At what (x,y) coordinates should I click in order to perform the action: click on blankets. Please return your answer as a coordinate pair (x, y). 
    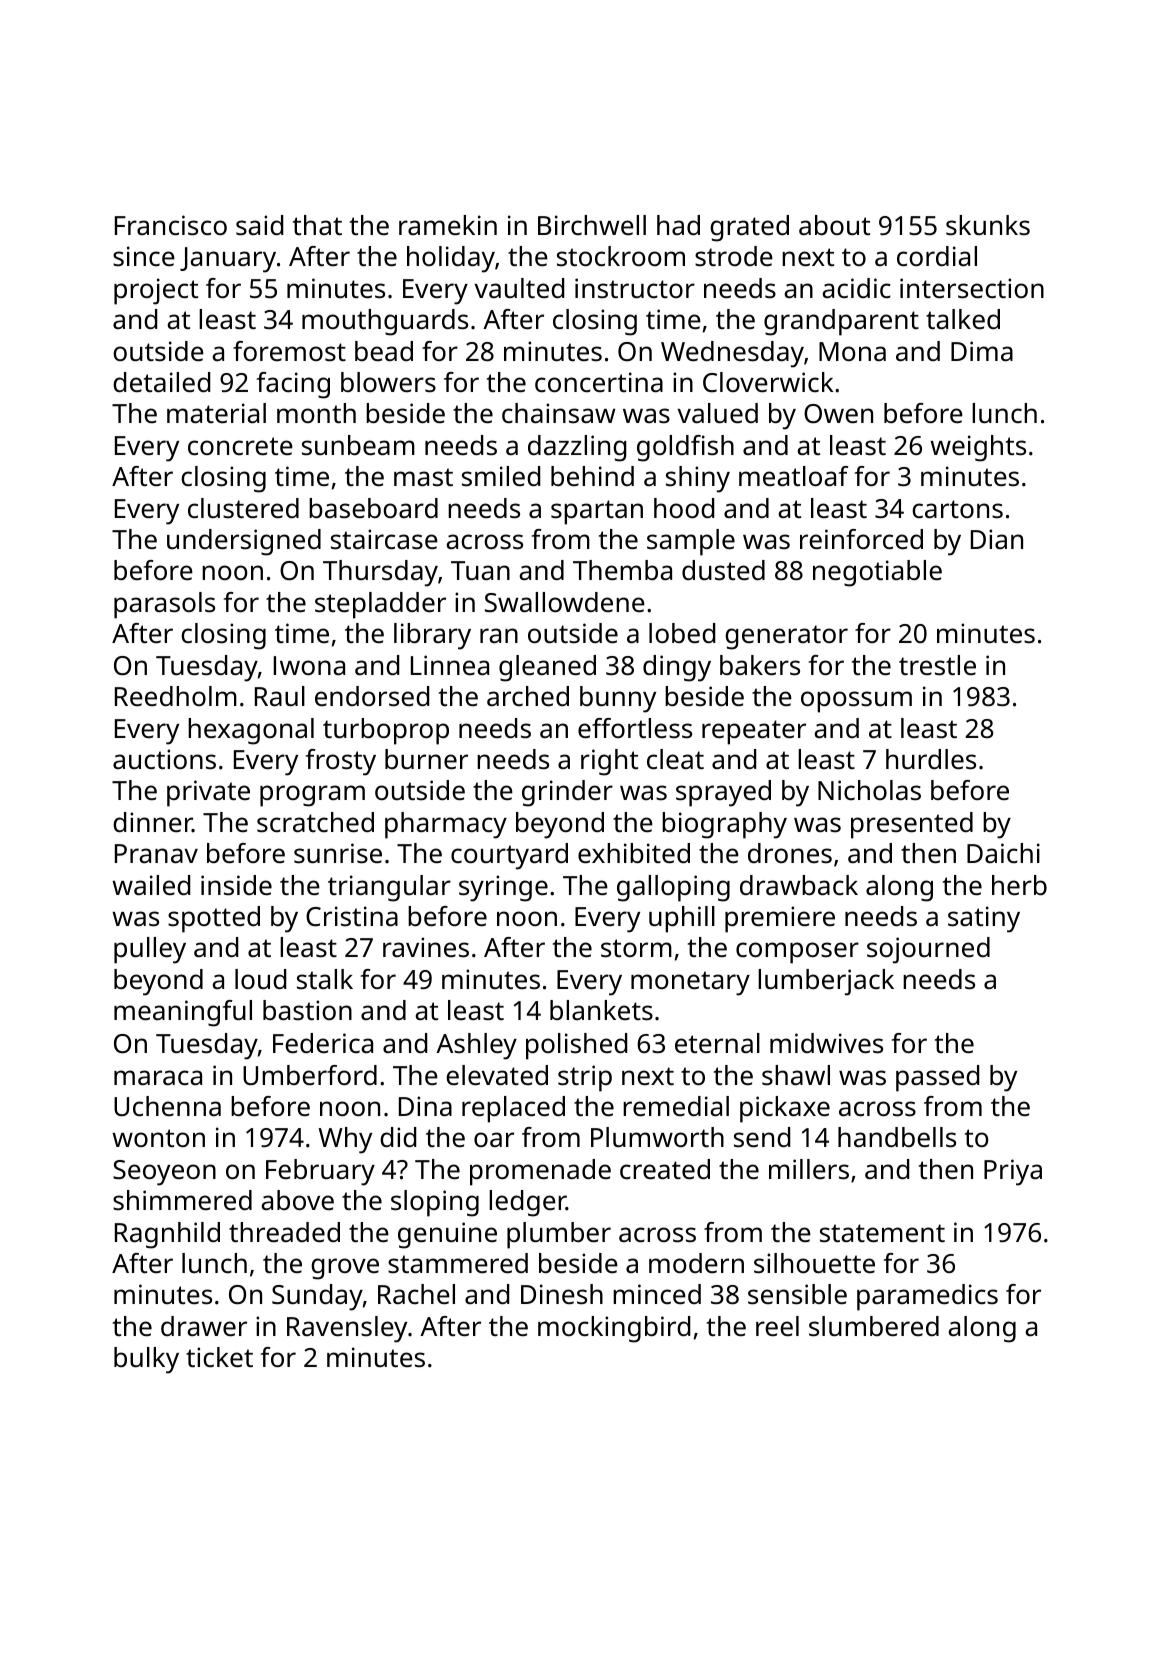
    Looking at the image, I should click on (601, 1010).
